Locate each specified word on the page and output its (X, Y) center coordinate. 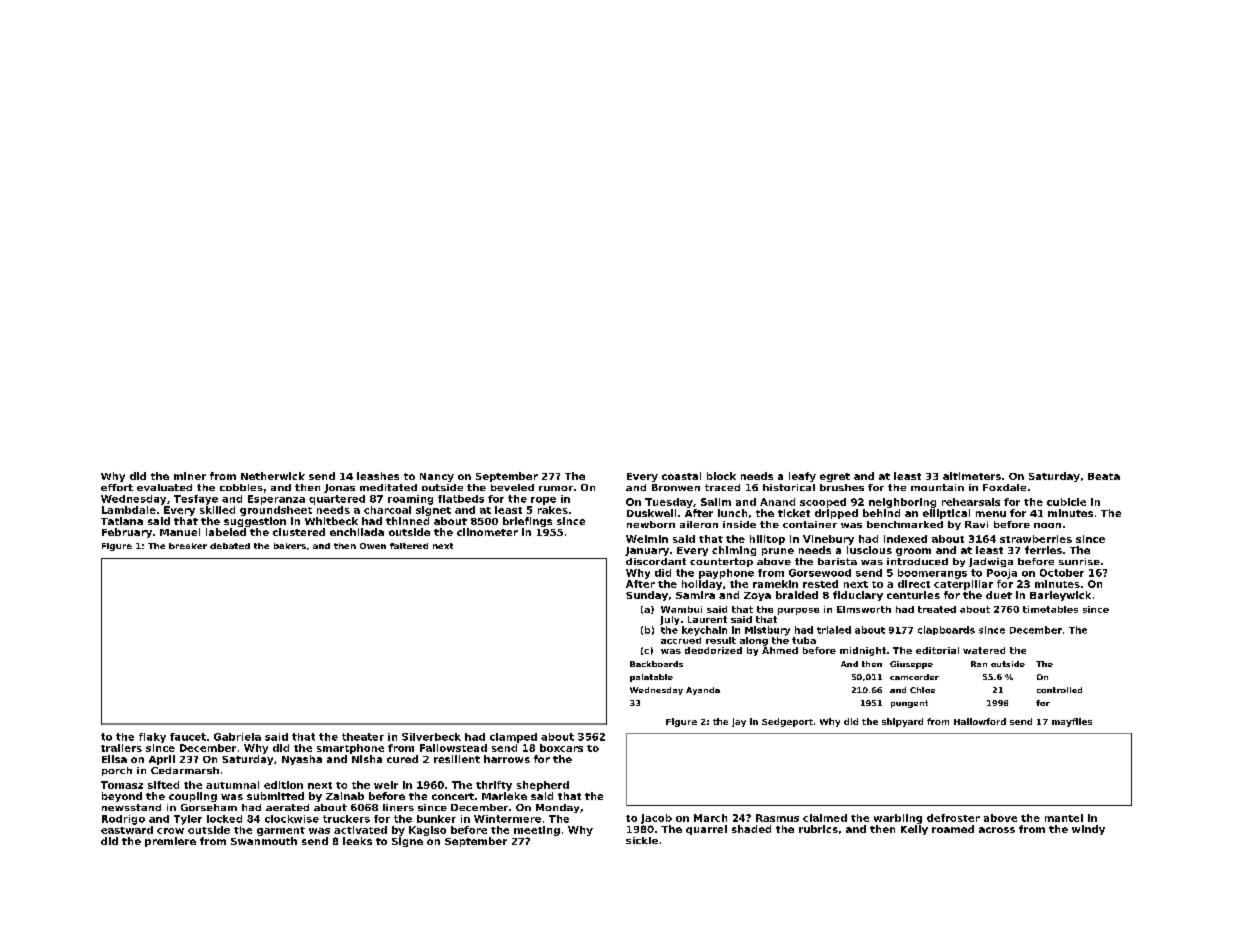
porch (117, 771)
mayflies (1072, 722)
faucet (188, 737)
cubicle (1066, 502)
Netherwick (273, 476)
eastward (127, 830)
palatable (651, 678)
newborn (651, 524)
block (721, 476)
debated (230, 546)
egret (835, 477)
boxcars (561, 748)
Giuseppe (911, 665)
